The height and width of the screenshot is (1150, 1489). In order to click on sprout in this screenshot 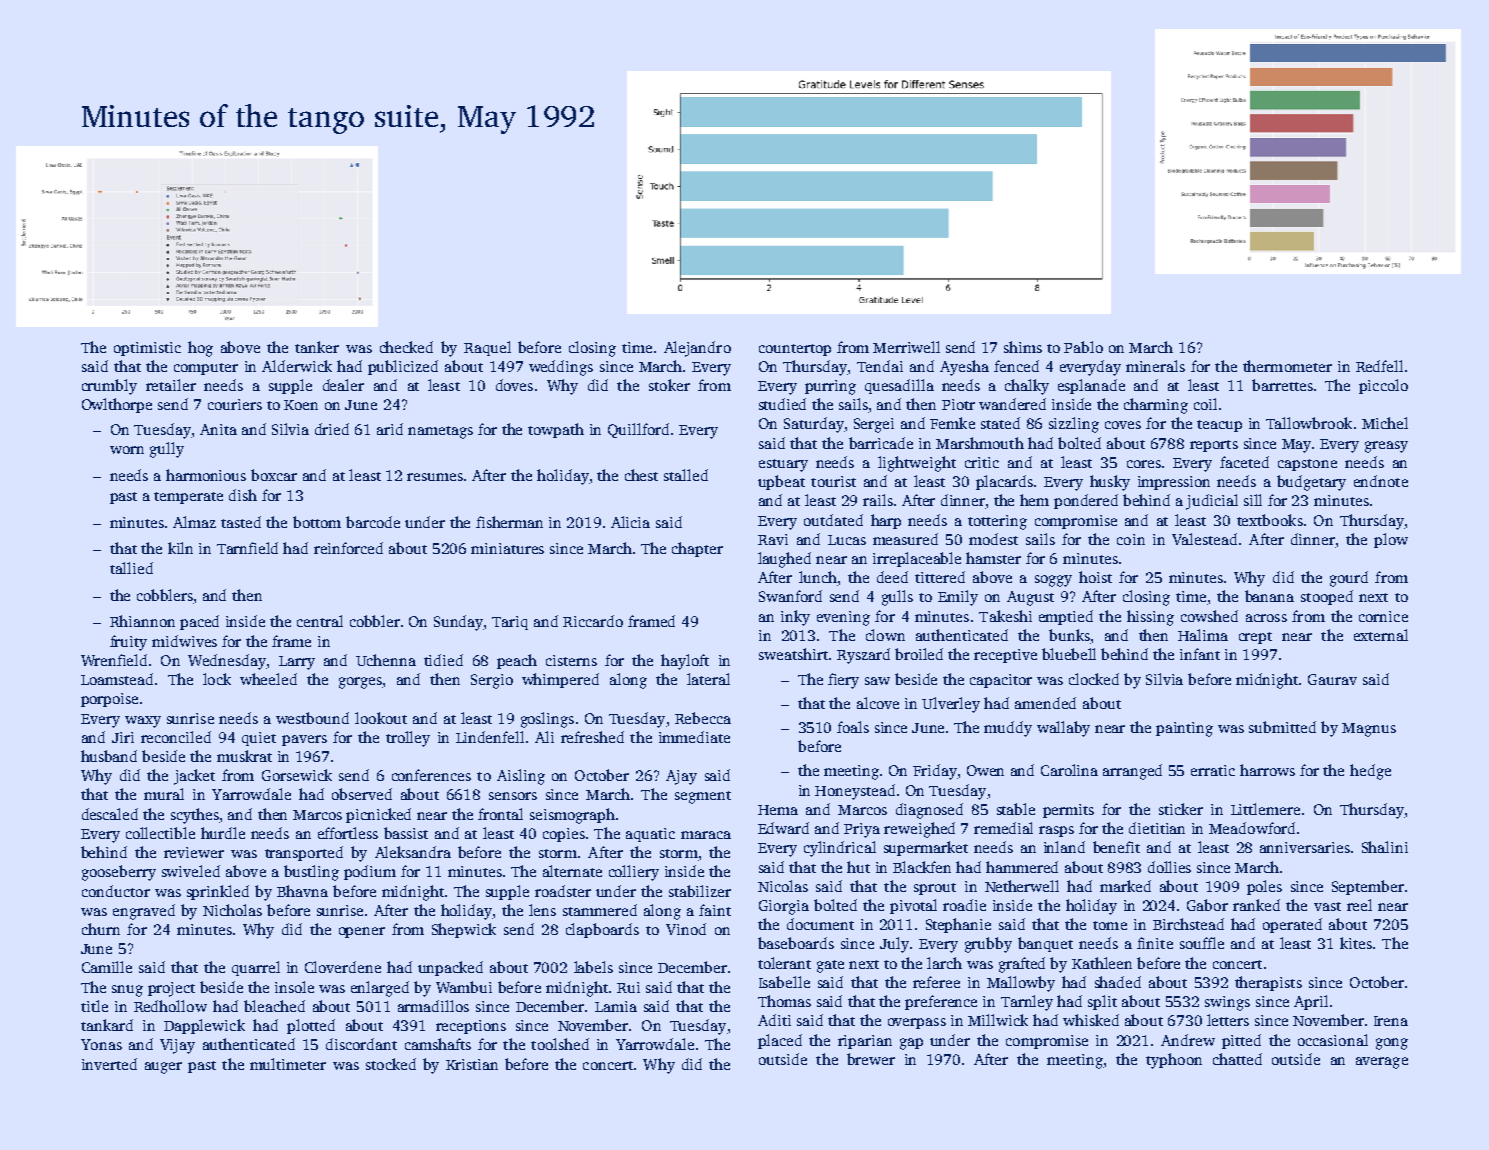, I will do `click(935, 889)`.
